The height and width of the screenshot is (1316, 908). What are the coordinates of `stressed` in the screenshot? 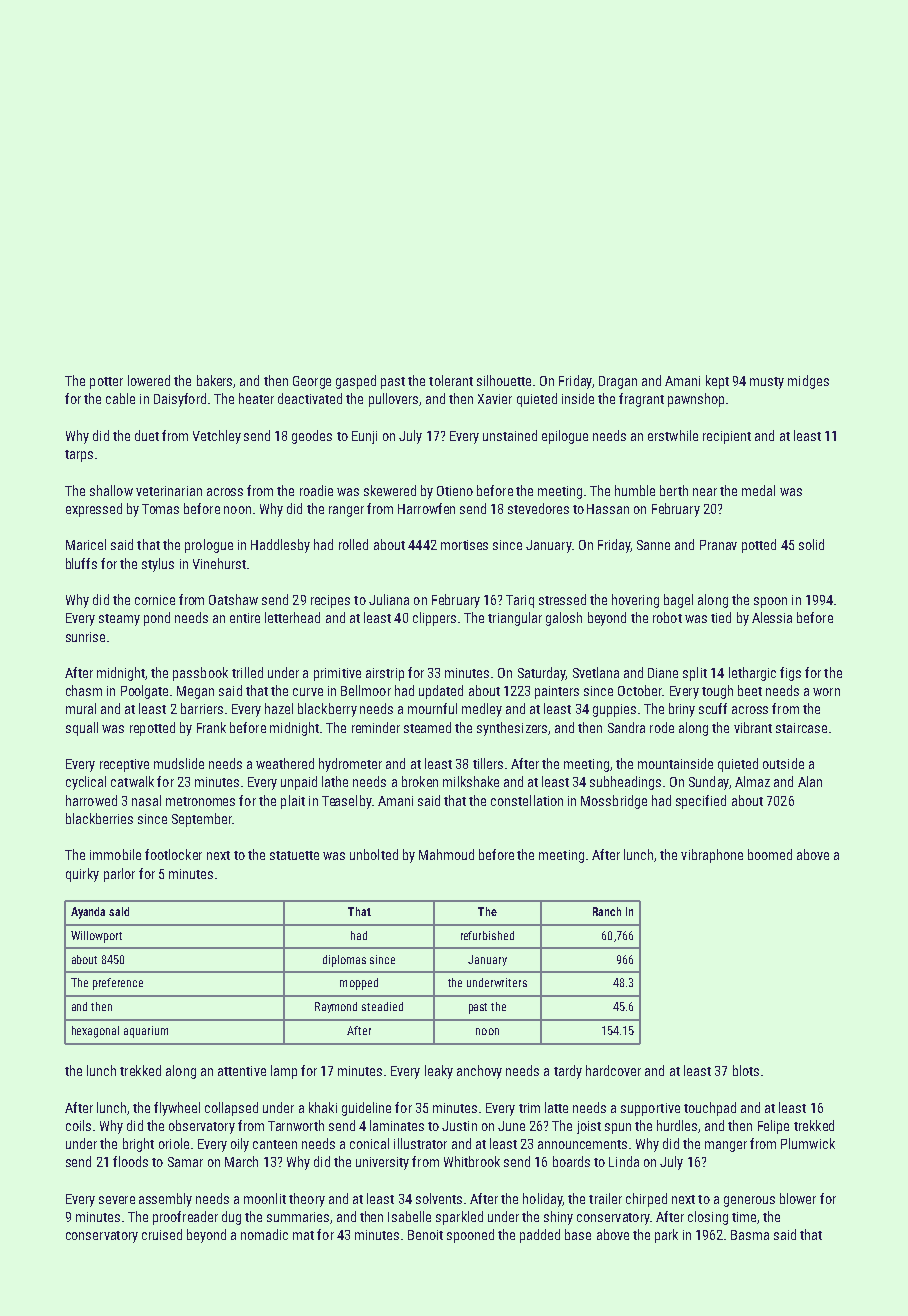 It's located at (562, 599).
